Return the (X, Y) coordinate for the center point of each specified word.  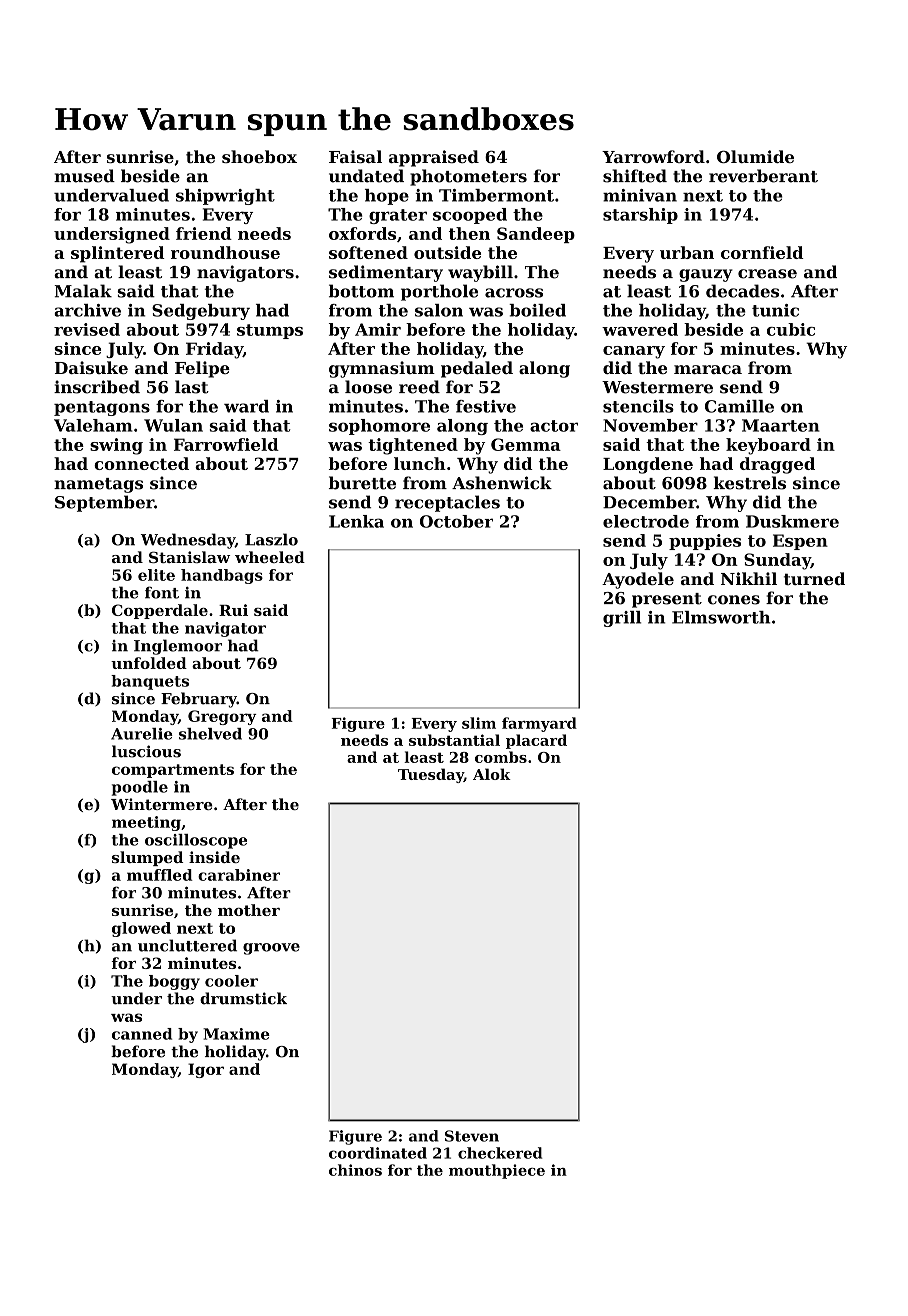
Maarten (781, 425)
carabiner (239, 875)
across (514, 293)
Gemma (526, 444)
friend (204, 233)
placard (536, 741)
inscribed (97, 387)
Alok (492, 774)
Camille (739, 406)
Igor (206, 1070)
